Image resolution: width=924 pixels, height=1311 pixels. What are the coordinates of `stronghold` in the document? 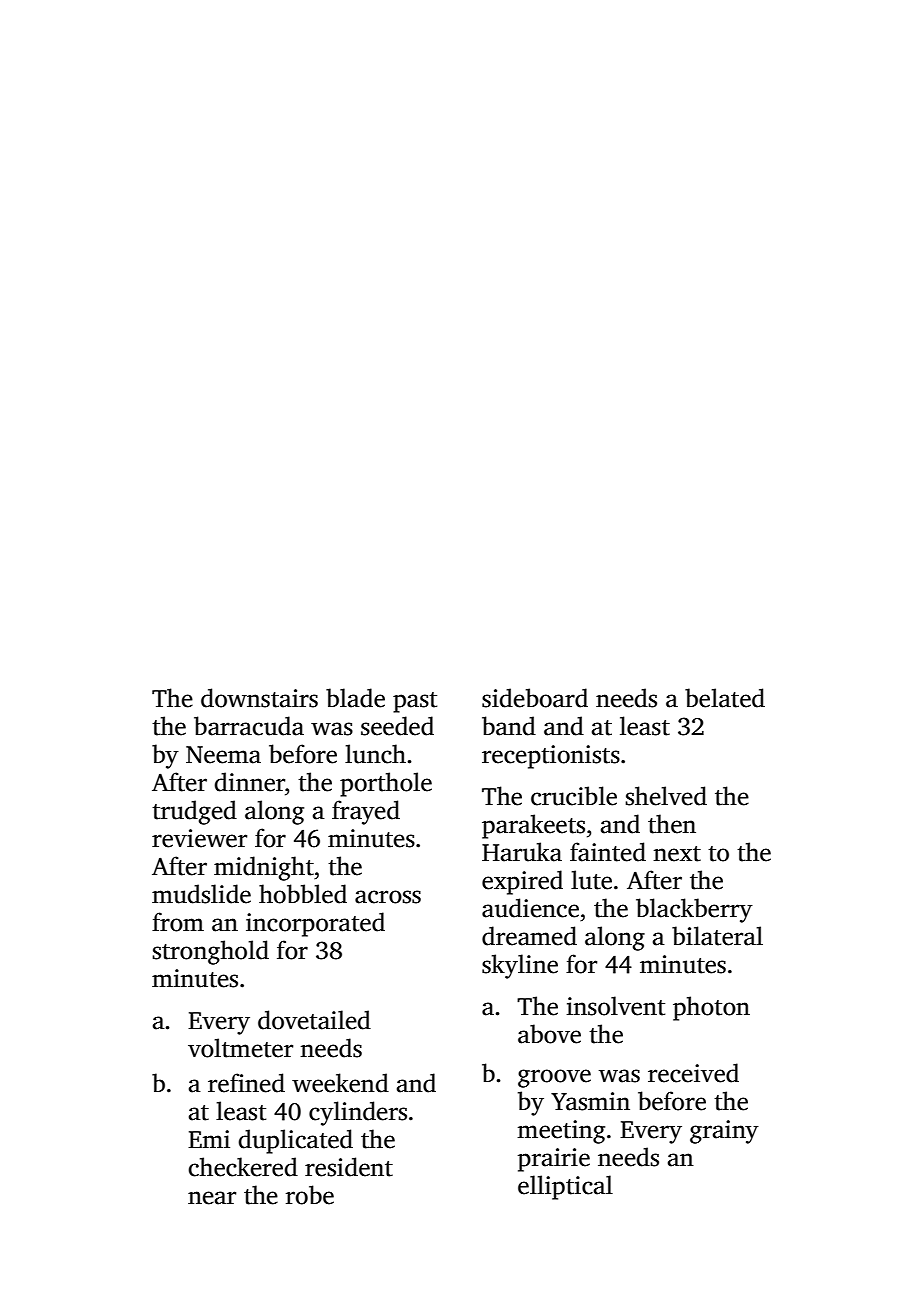 It's located at (210, 952).
